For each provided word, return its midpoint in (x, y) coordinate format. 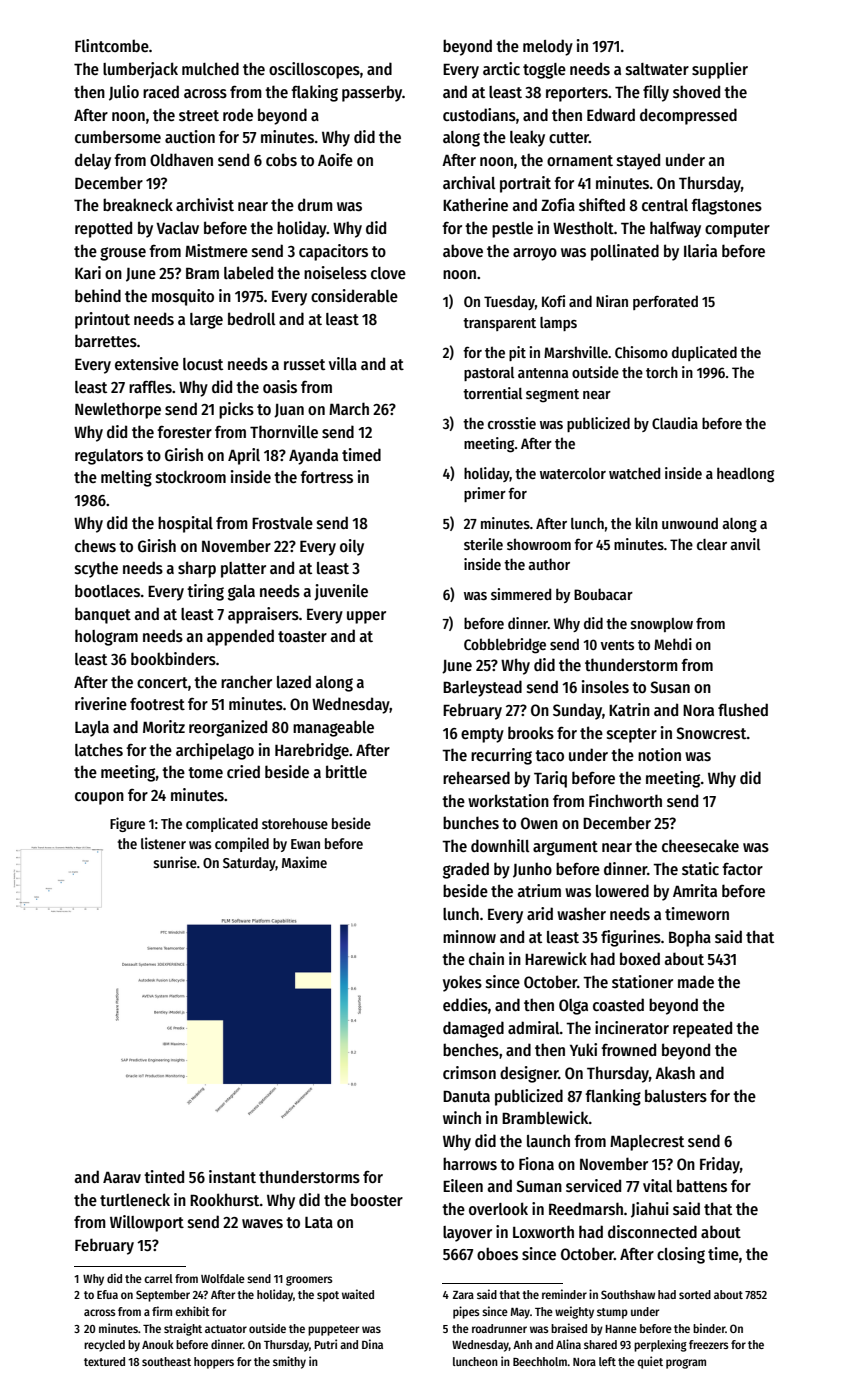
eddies (465, 1004)
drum (315, 204)
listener (163, 843)
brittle (346, 771)
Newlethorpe (118, 410)
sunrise (175, 862)
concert (162, 682)
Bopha (690, 938)
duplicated (704, 353)
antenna (543, 373)
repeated (702, 1029)
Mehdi (673, 644)
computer (737, 230)
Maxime (304, 862)
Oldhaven (181, 159)
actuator (226, 1329)
